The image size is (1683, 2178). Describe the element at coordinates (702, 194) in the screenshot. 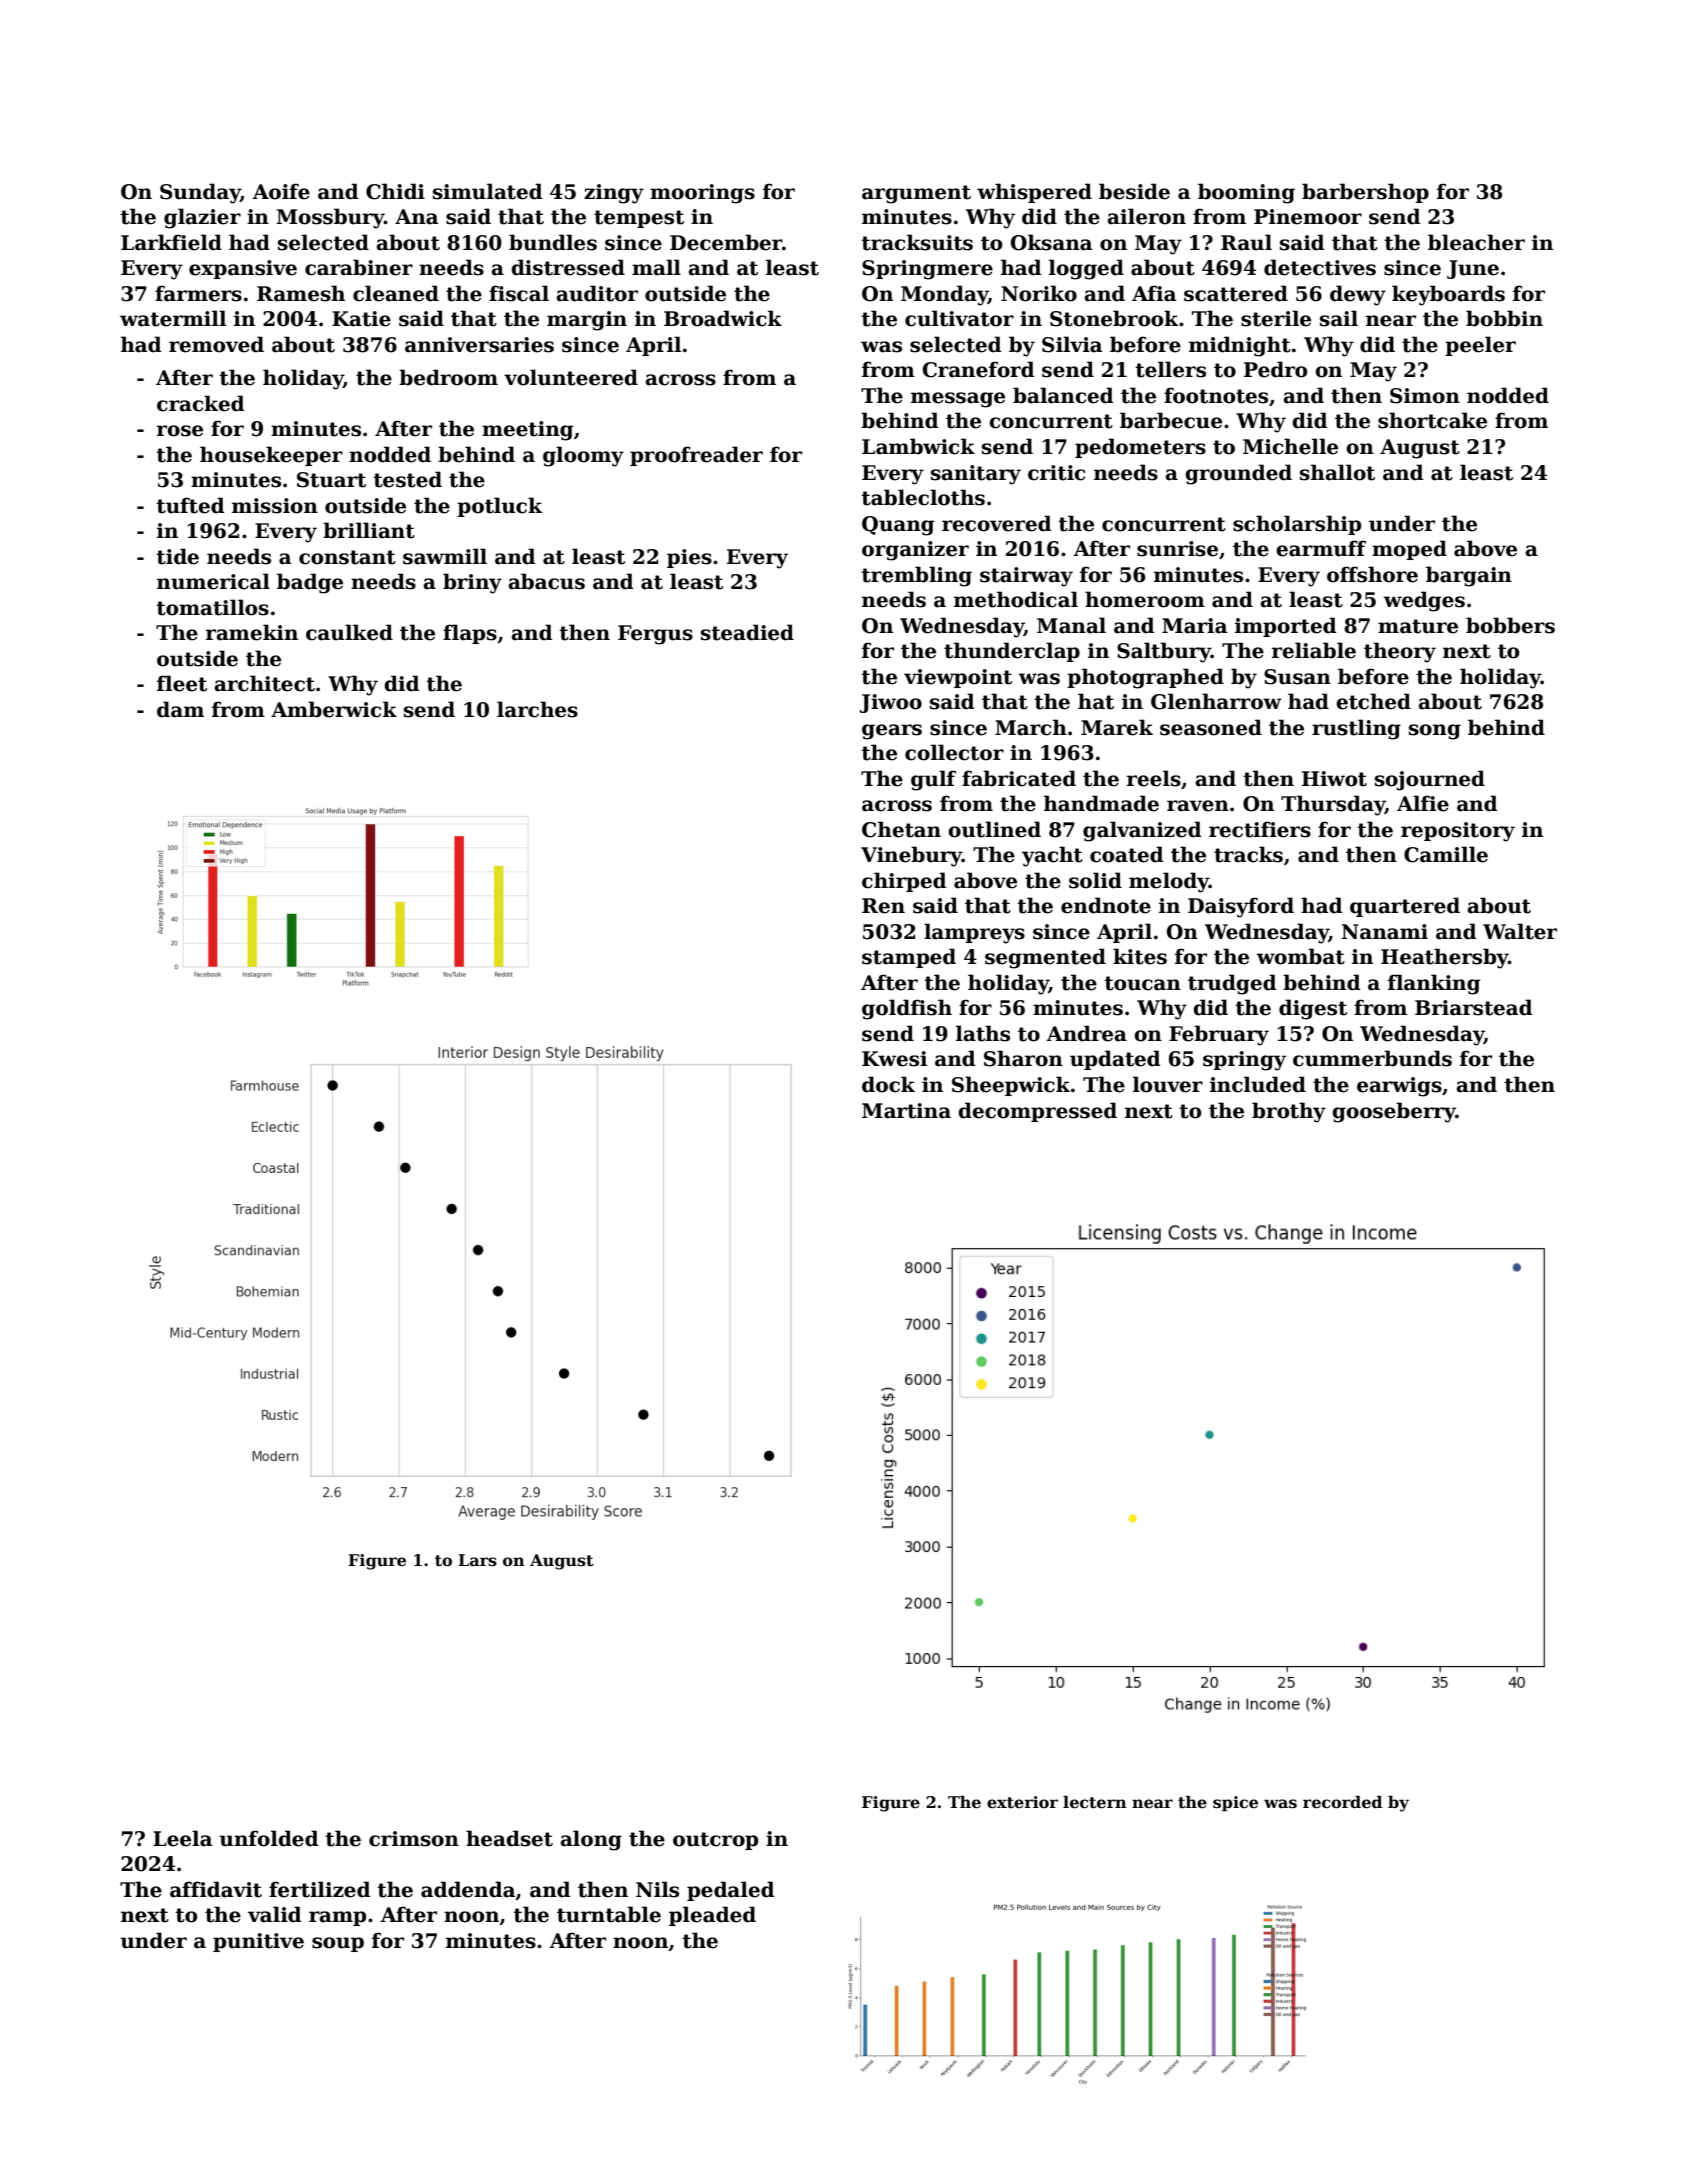

I see `moorings` at that location.
